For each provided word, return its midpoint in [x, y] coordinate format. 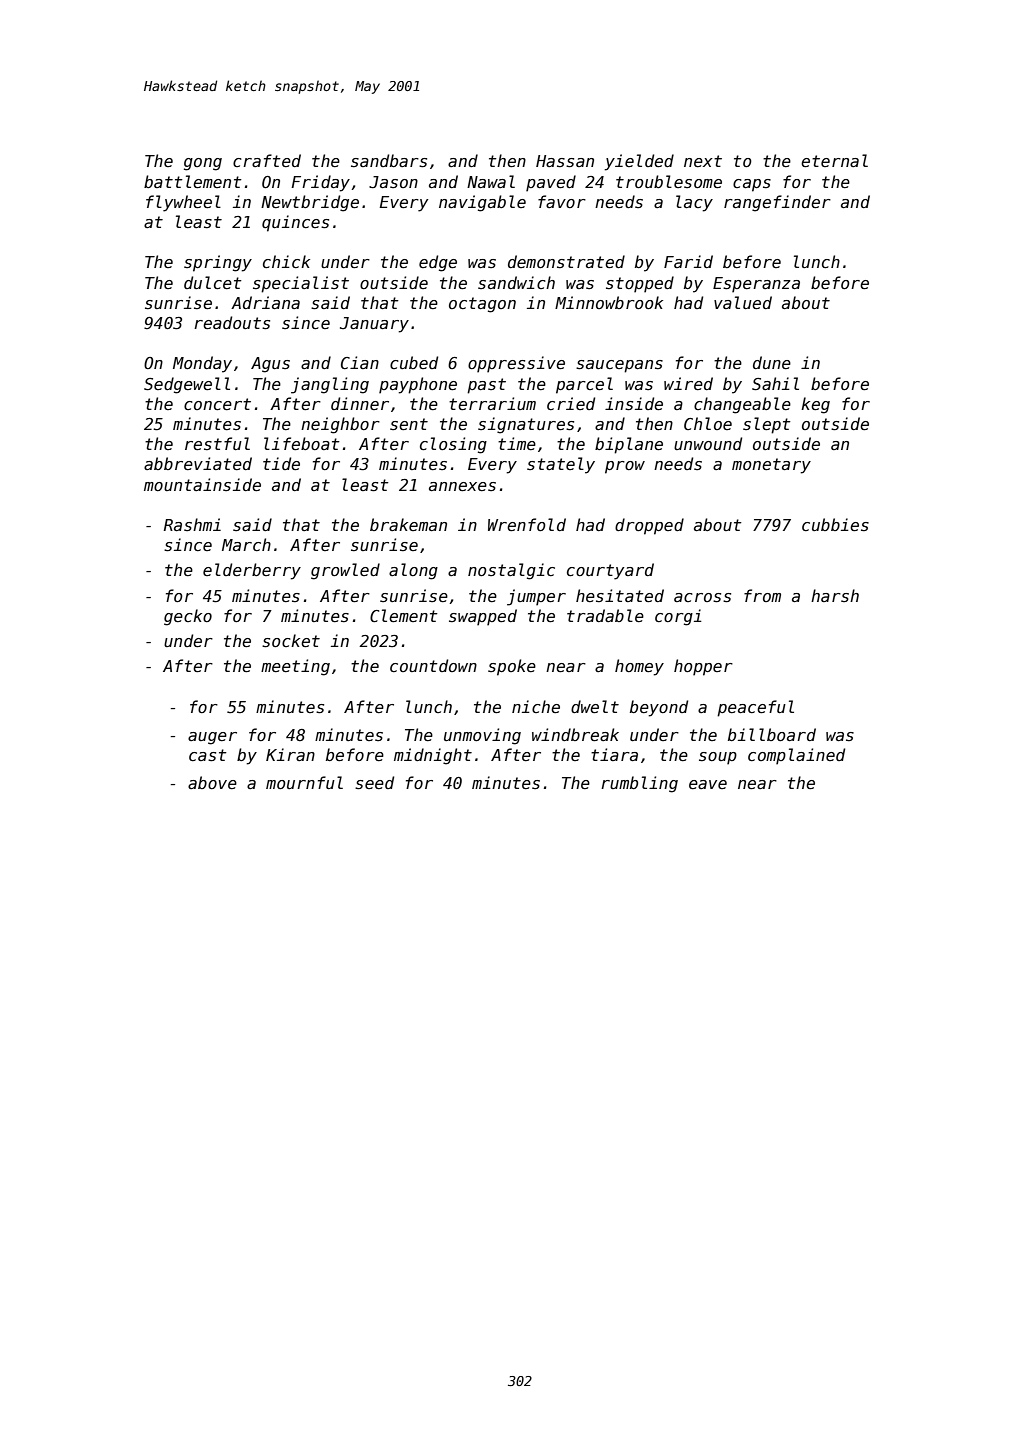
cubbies [835, 524]
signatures [526, 425]
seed [374, 783]
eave [708, 784]
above [212, 782]
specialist [301, 284]
